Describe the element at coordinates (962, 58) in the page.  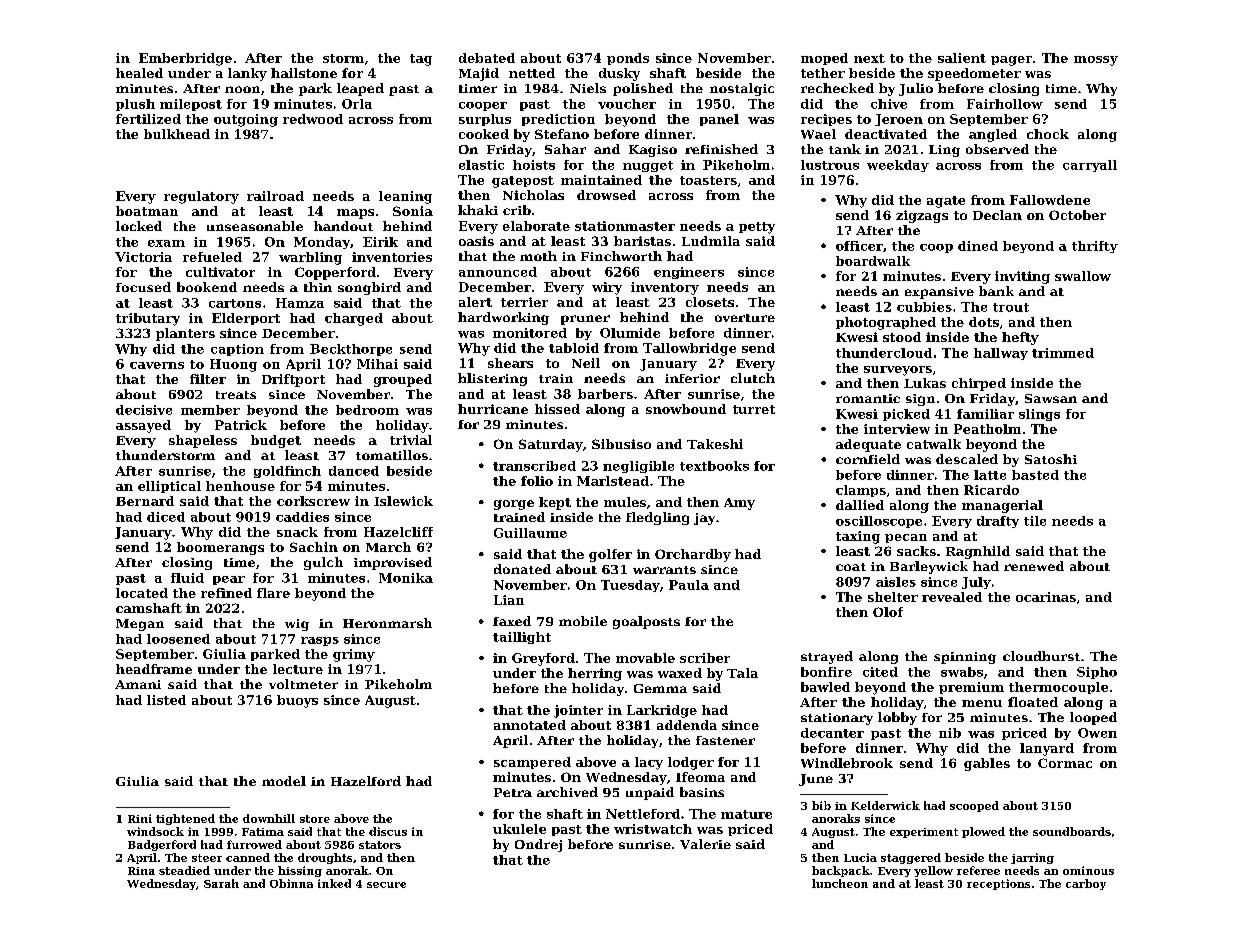
I see `salient` at that location.
